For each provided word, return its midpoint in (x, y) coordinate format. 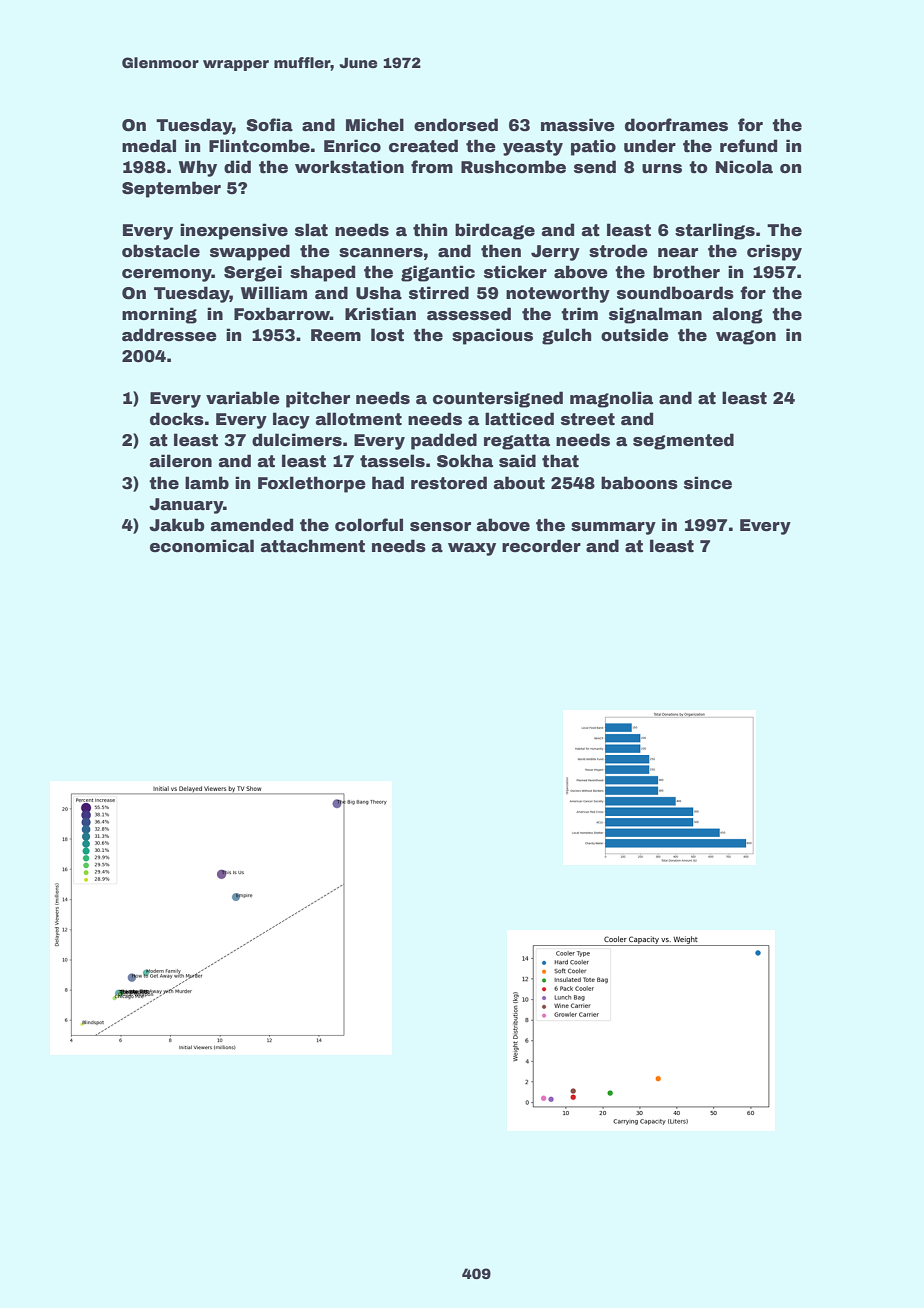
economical (202, 546)
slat (311, 230)
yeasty (533, 148)
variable (243, 398)
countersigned (498, 399)
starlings (715, 231)
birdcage (495, 231)
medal (149, 146)
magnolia (611, 399)
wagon (746, 337)
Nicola (744, 167)
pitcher (318, 399)
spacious (492, 336)
